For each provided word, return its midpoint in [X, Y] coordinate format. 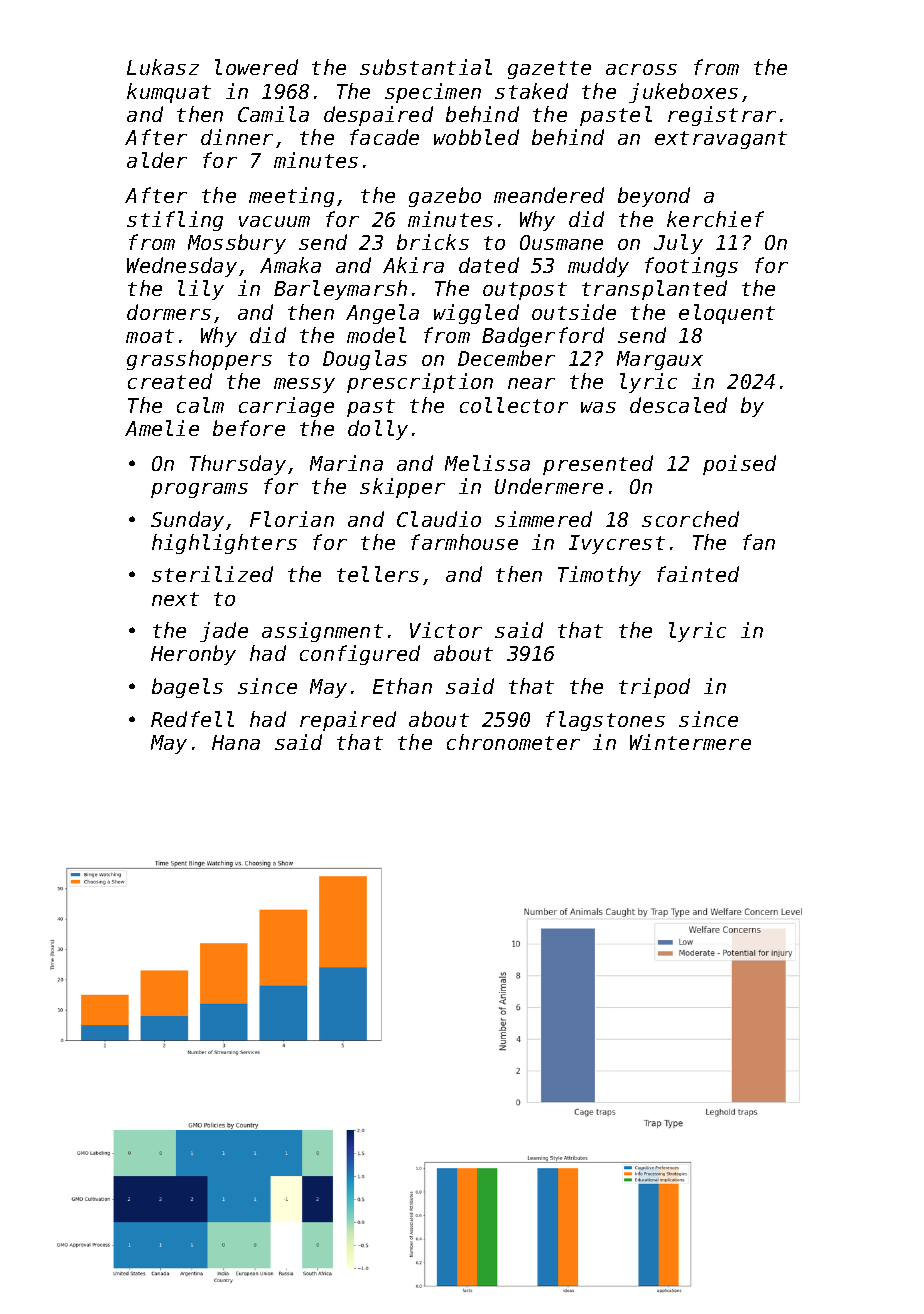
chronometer [513, 742]
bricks [433, 242]
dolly [378, 430]
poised [739, 465]
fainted [698, 574]
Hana [236, 742]
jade [224, 632]
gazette [549, 70]
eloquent [727, 314]
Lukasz [163, 67]
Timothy [599, 576]
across [641, 69]
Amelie [162, 428]
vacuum [274, 221]
